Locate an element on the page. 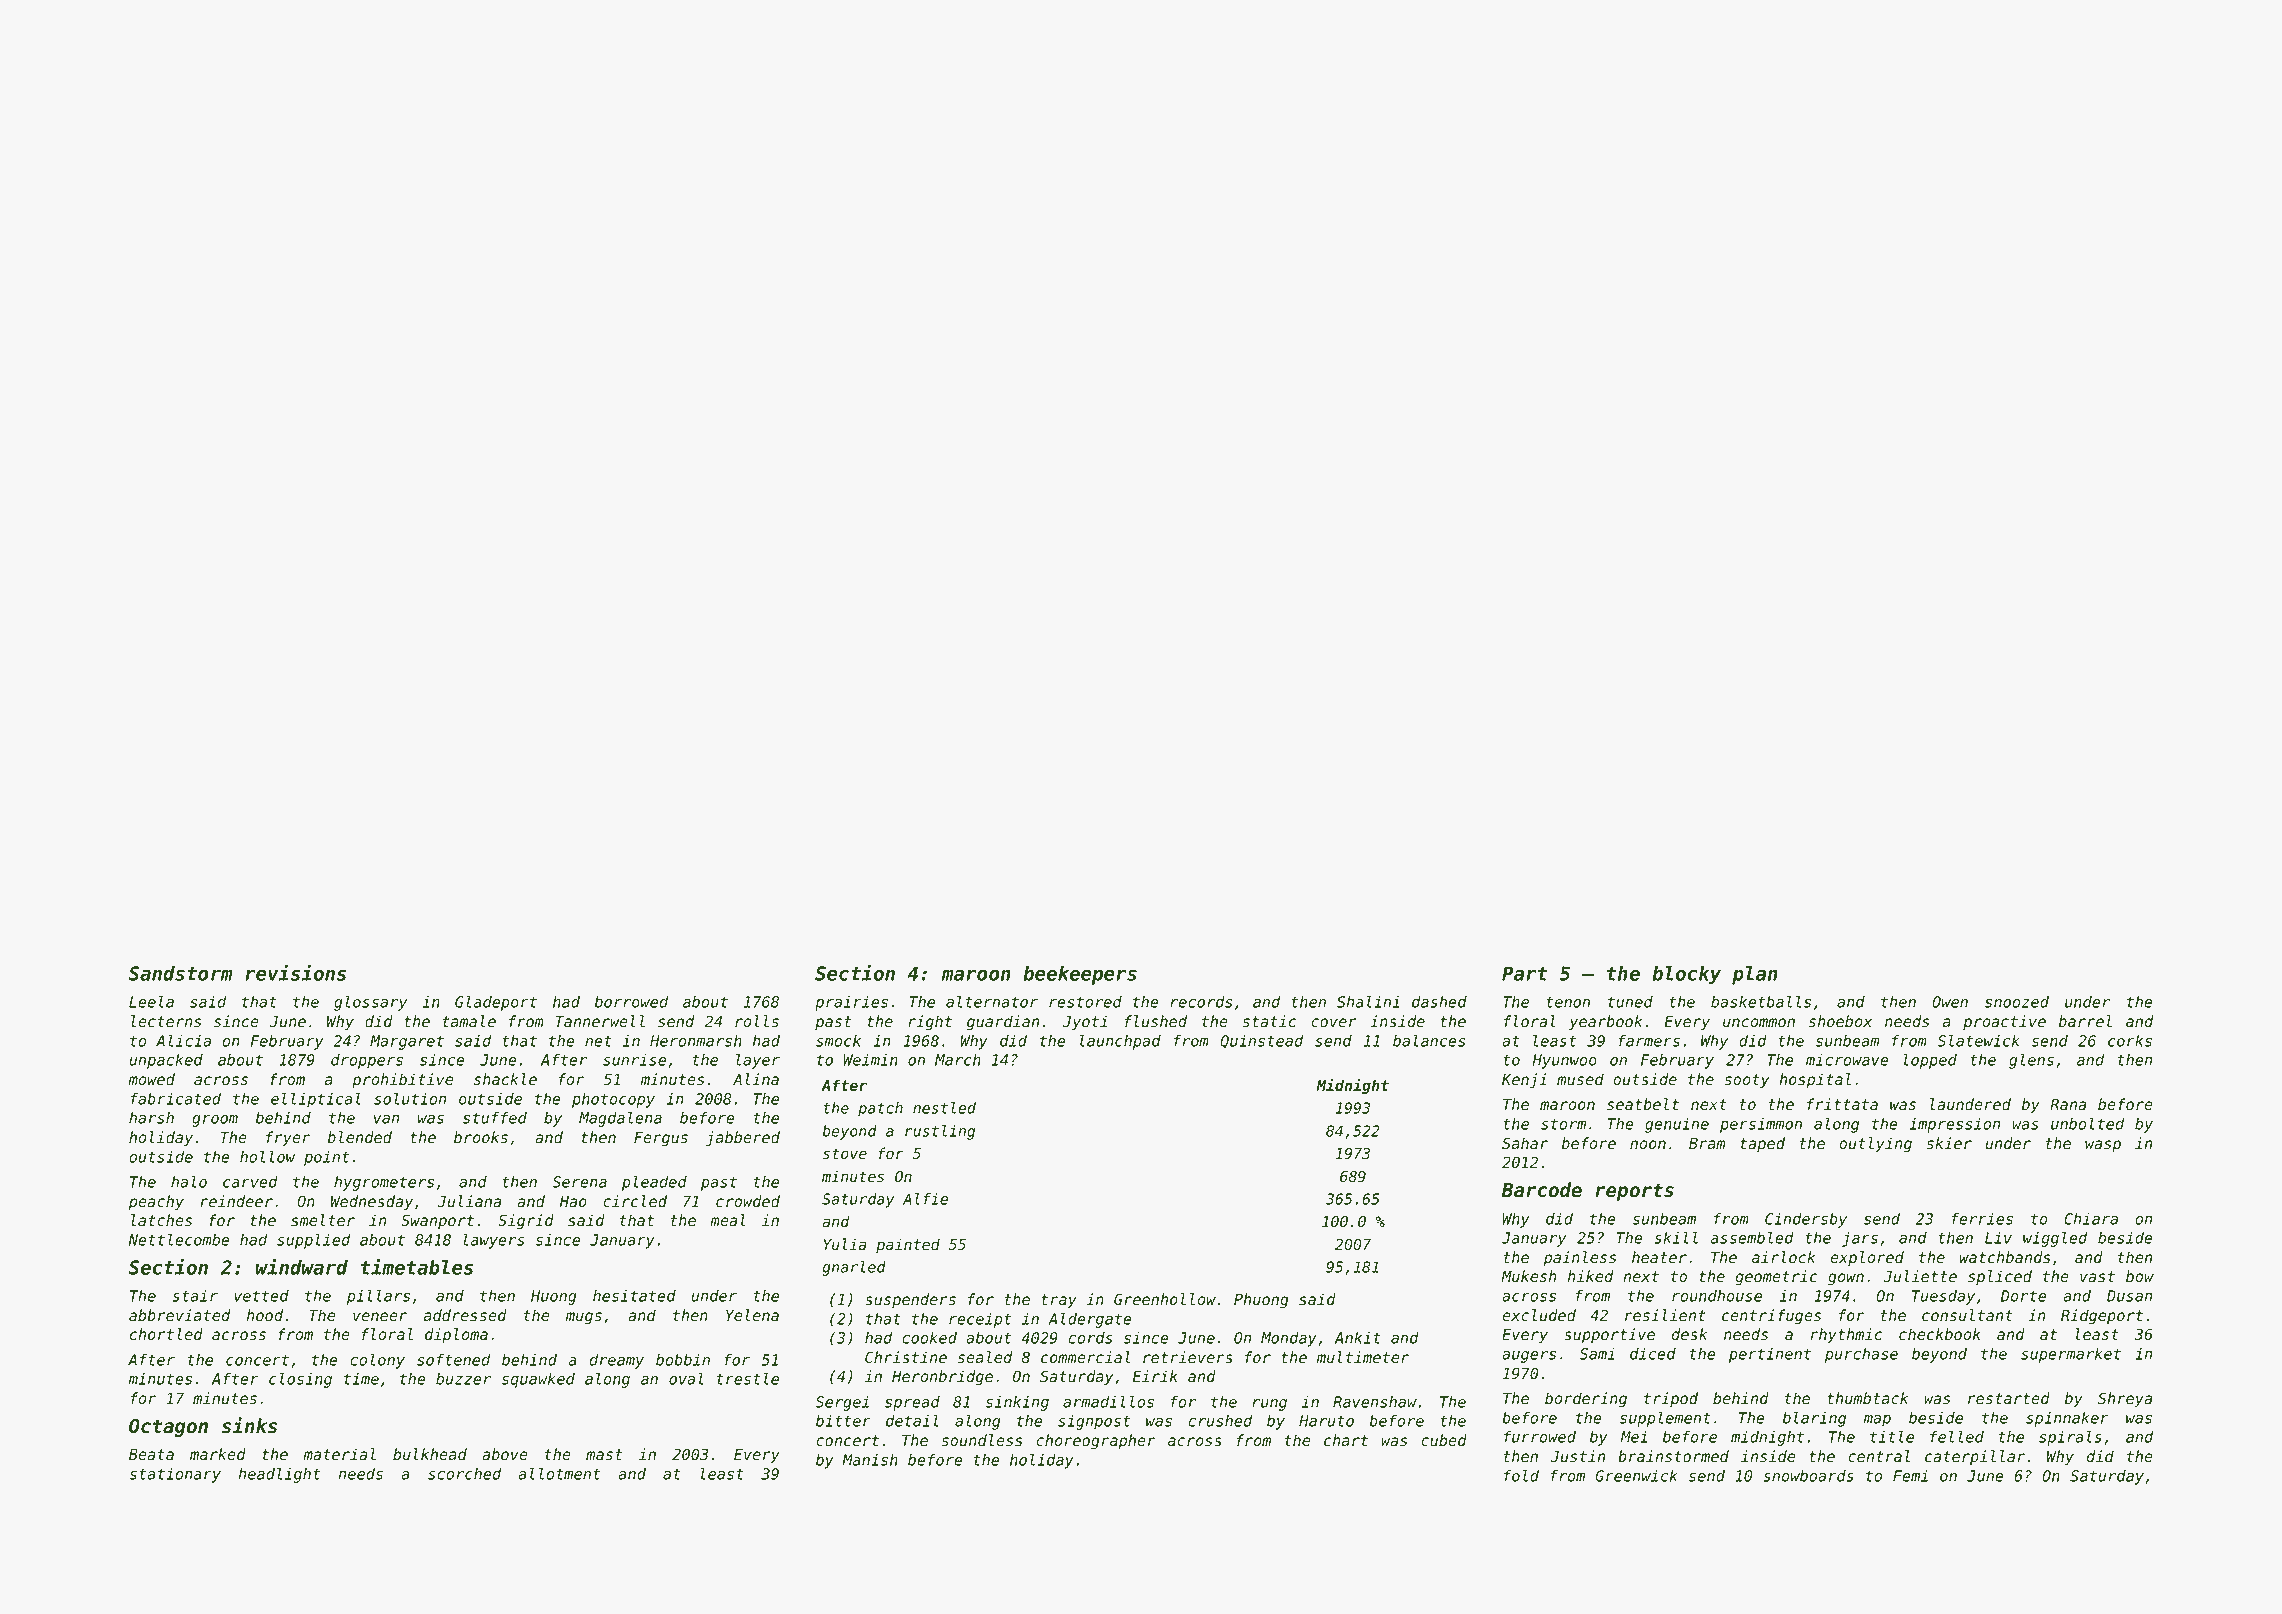 The image size is (2282, 1614). bordering is located at coordinates (1586, 1400).
